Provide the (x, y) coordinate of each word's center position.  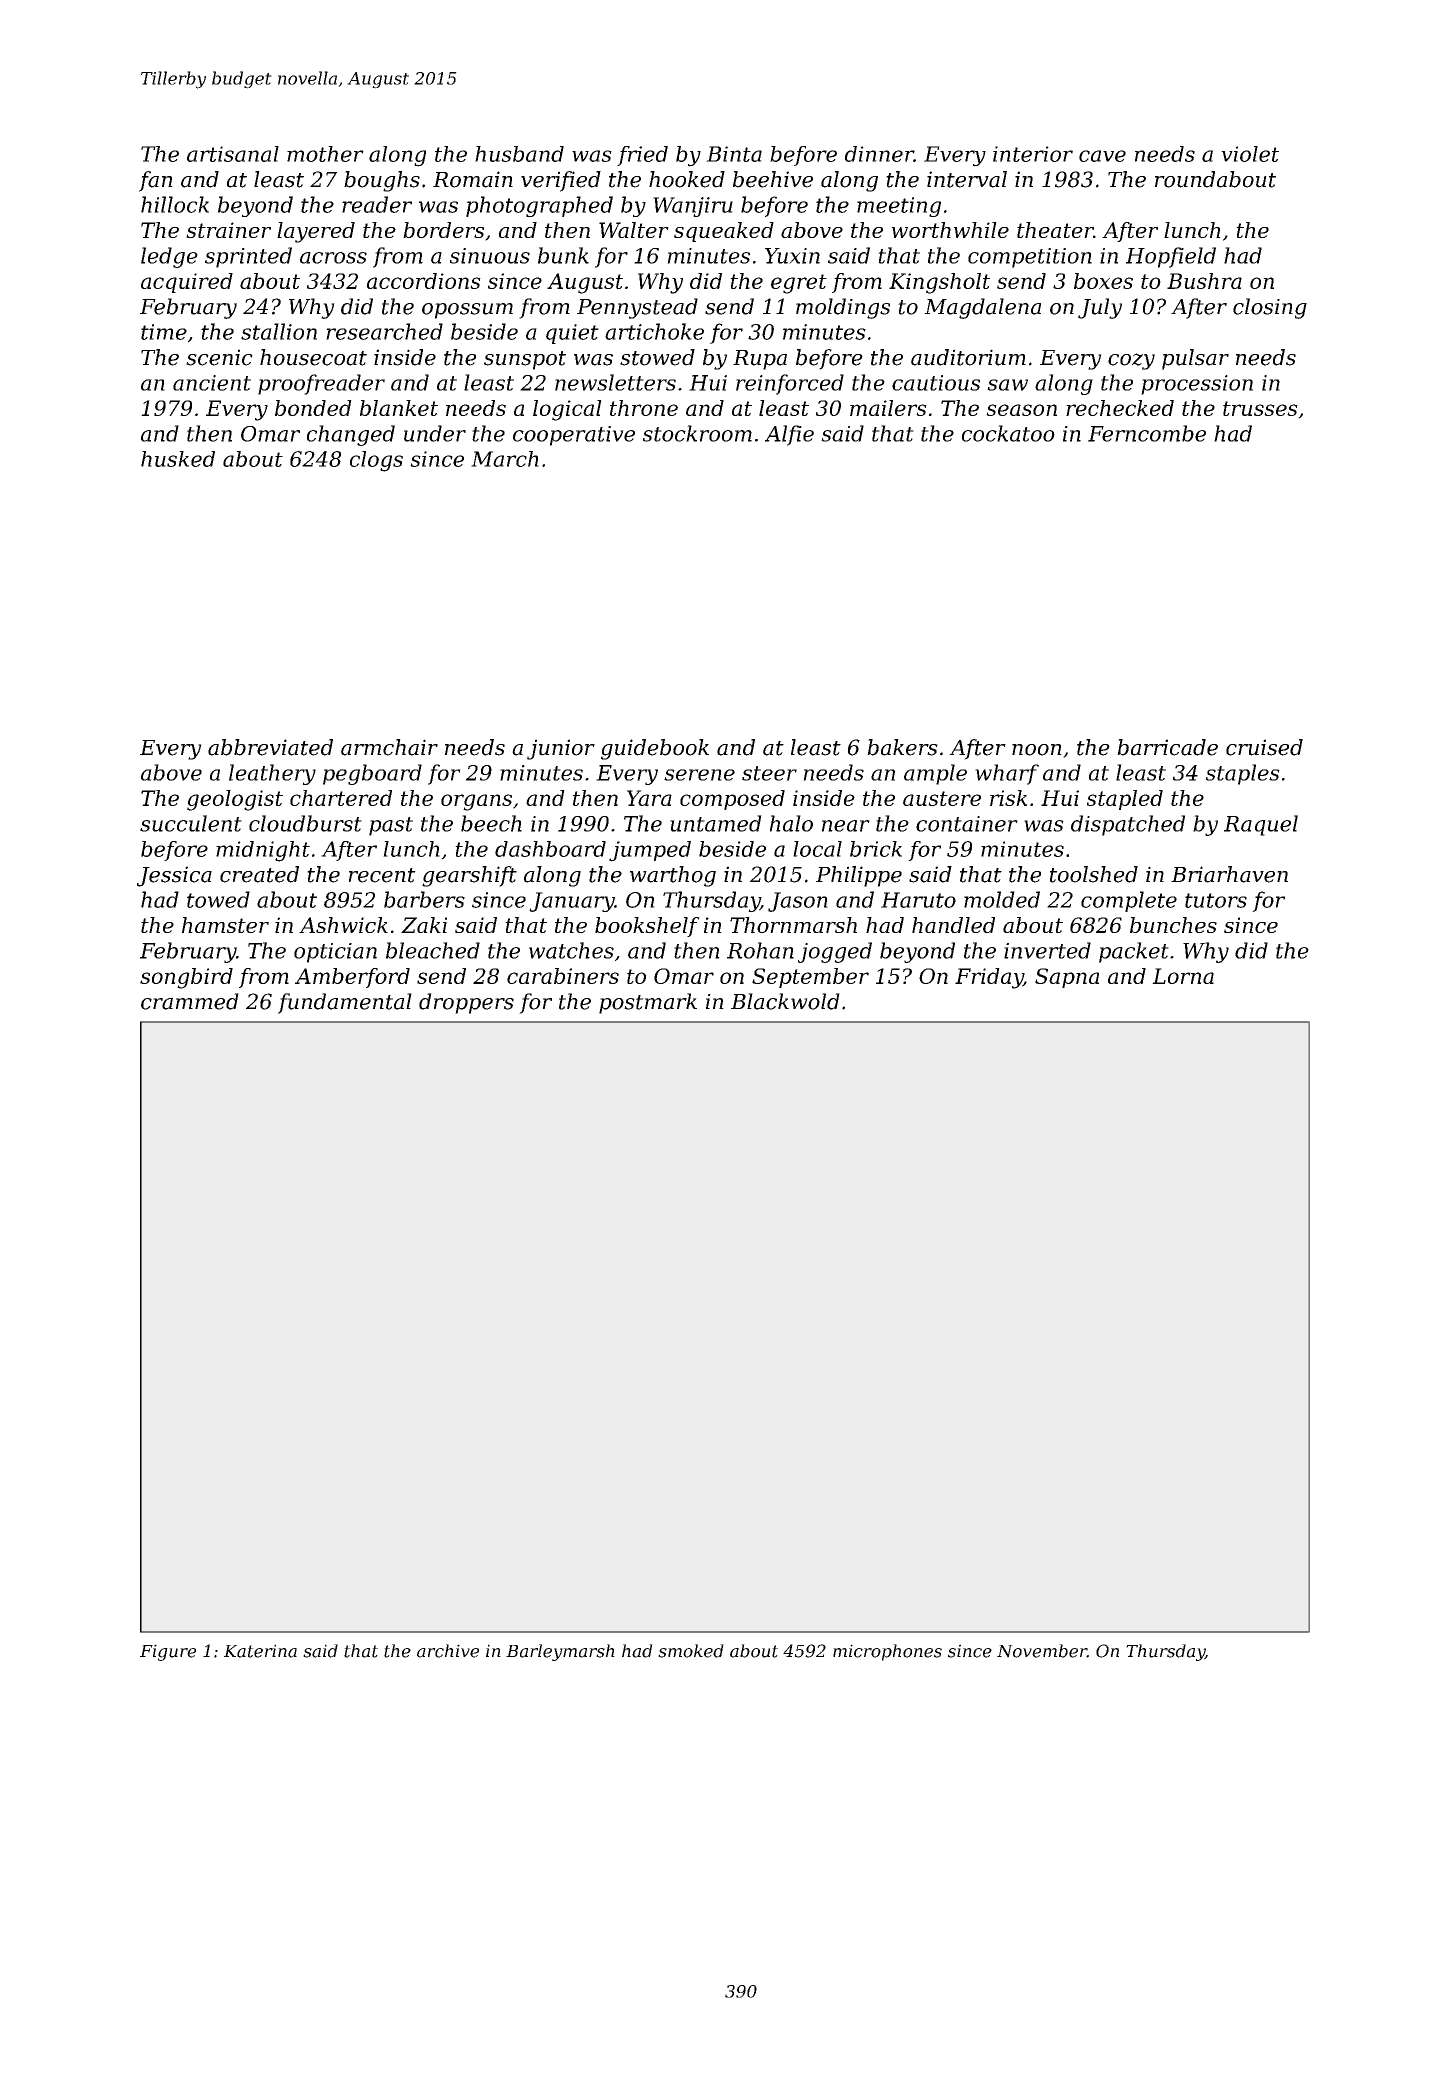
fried (642, 156)
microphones (887, 1652)
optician (335, 953)
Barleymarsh (560, 1652)
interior (1033, 154)
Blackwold (785, 1001)
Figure (168, 1652)
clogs (376, 461)
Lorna (1183, 976)
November (1042, 1651)
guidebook (655, 749)
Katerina (260, 1651)
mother (325, 154)
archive (448, 1651)
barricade (1167, 747)
